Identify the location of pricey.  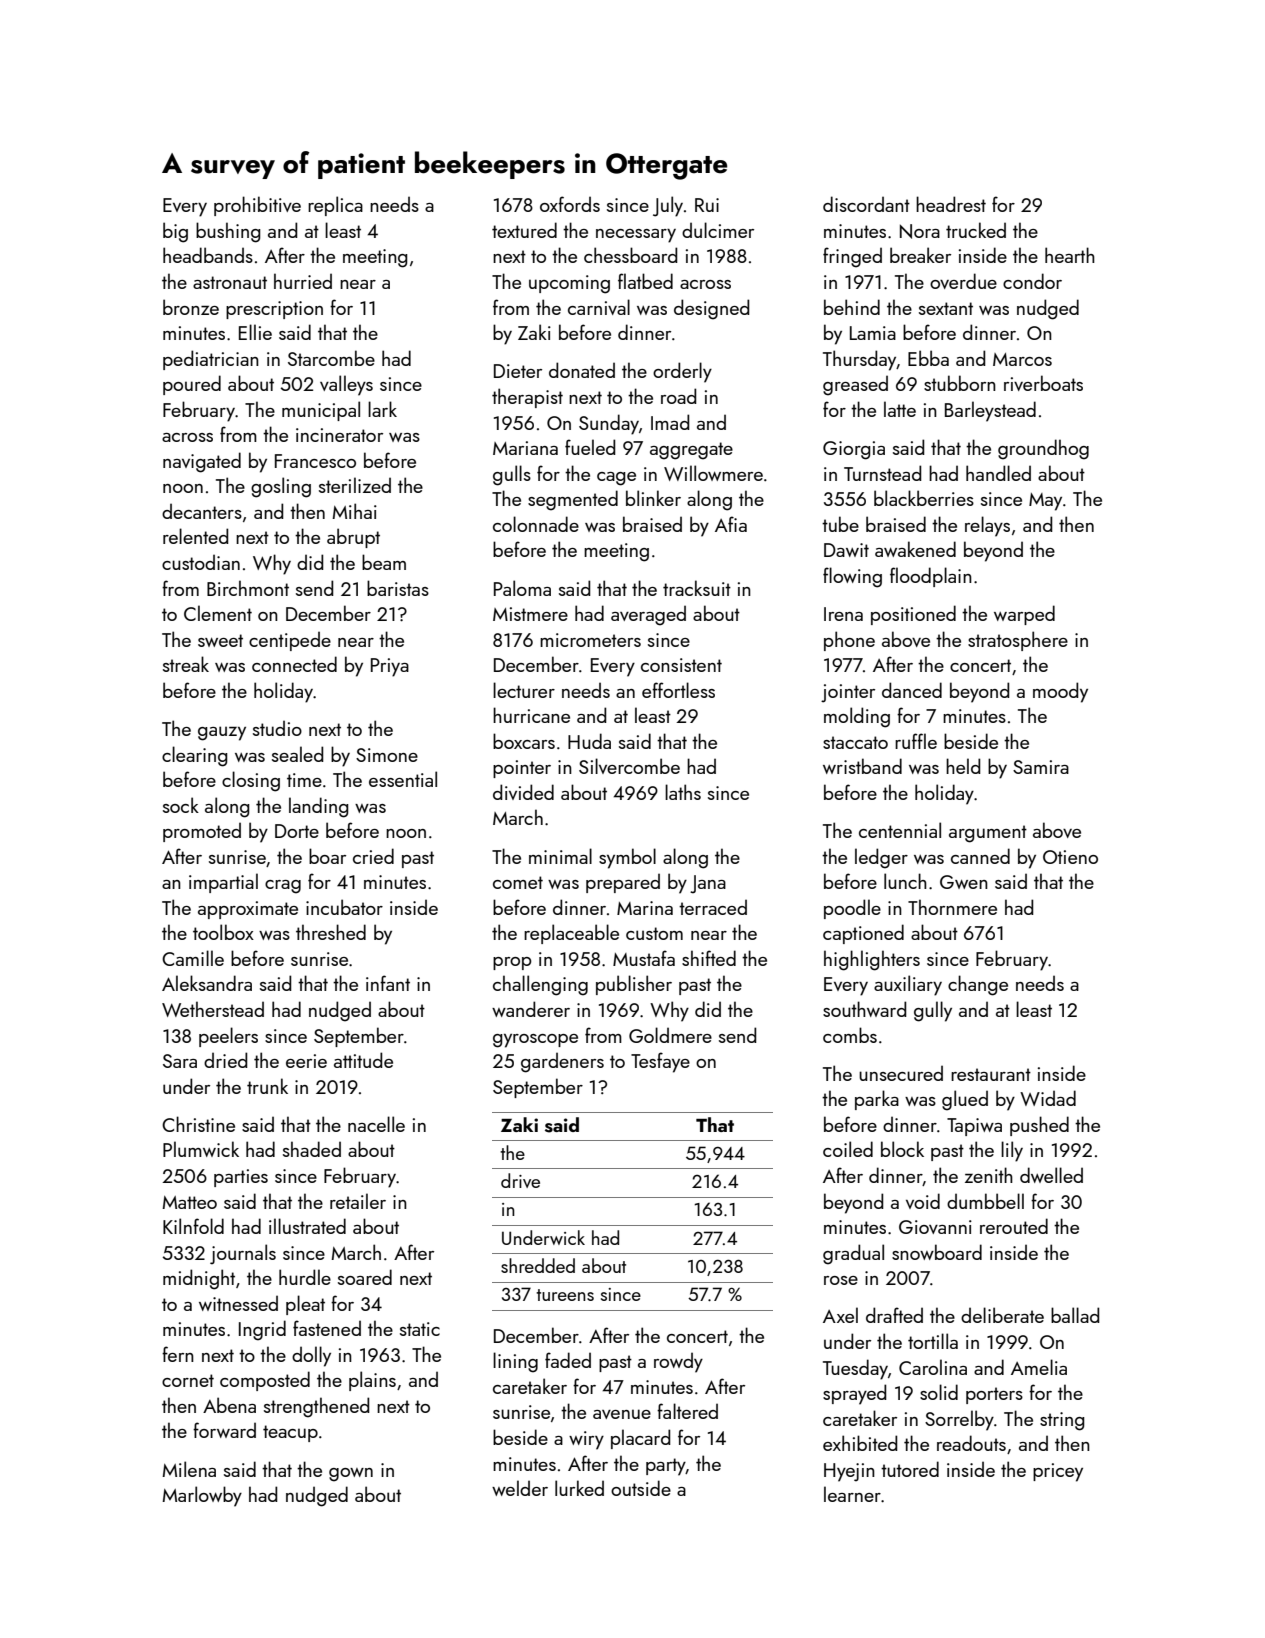
(1058, 1472).
